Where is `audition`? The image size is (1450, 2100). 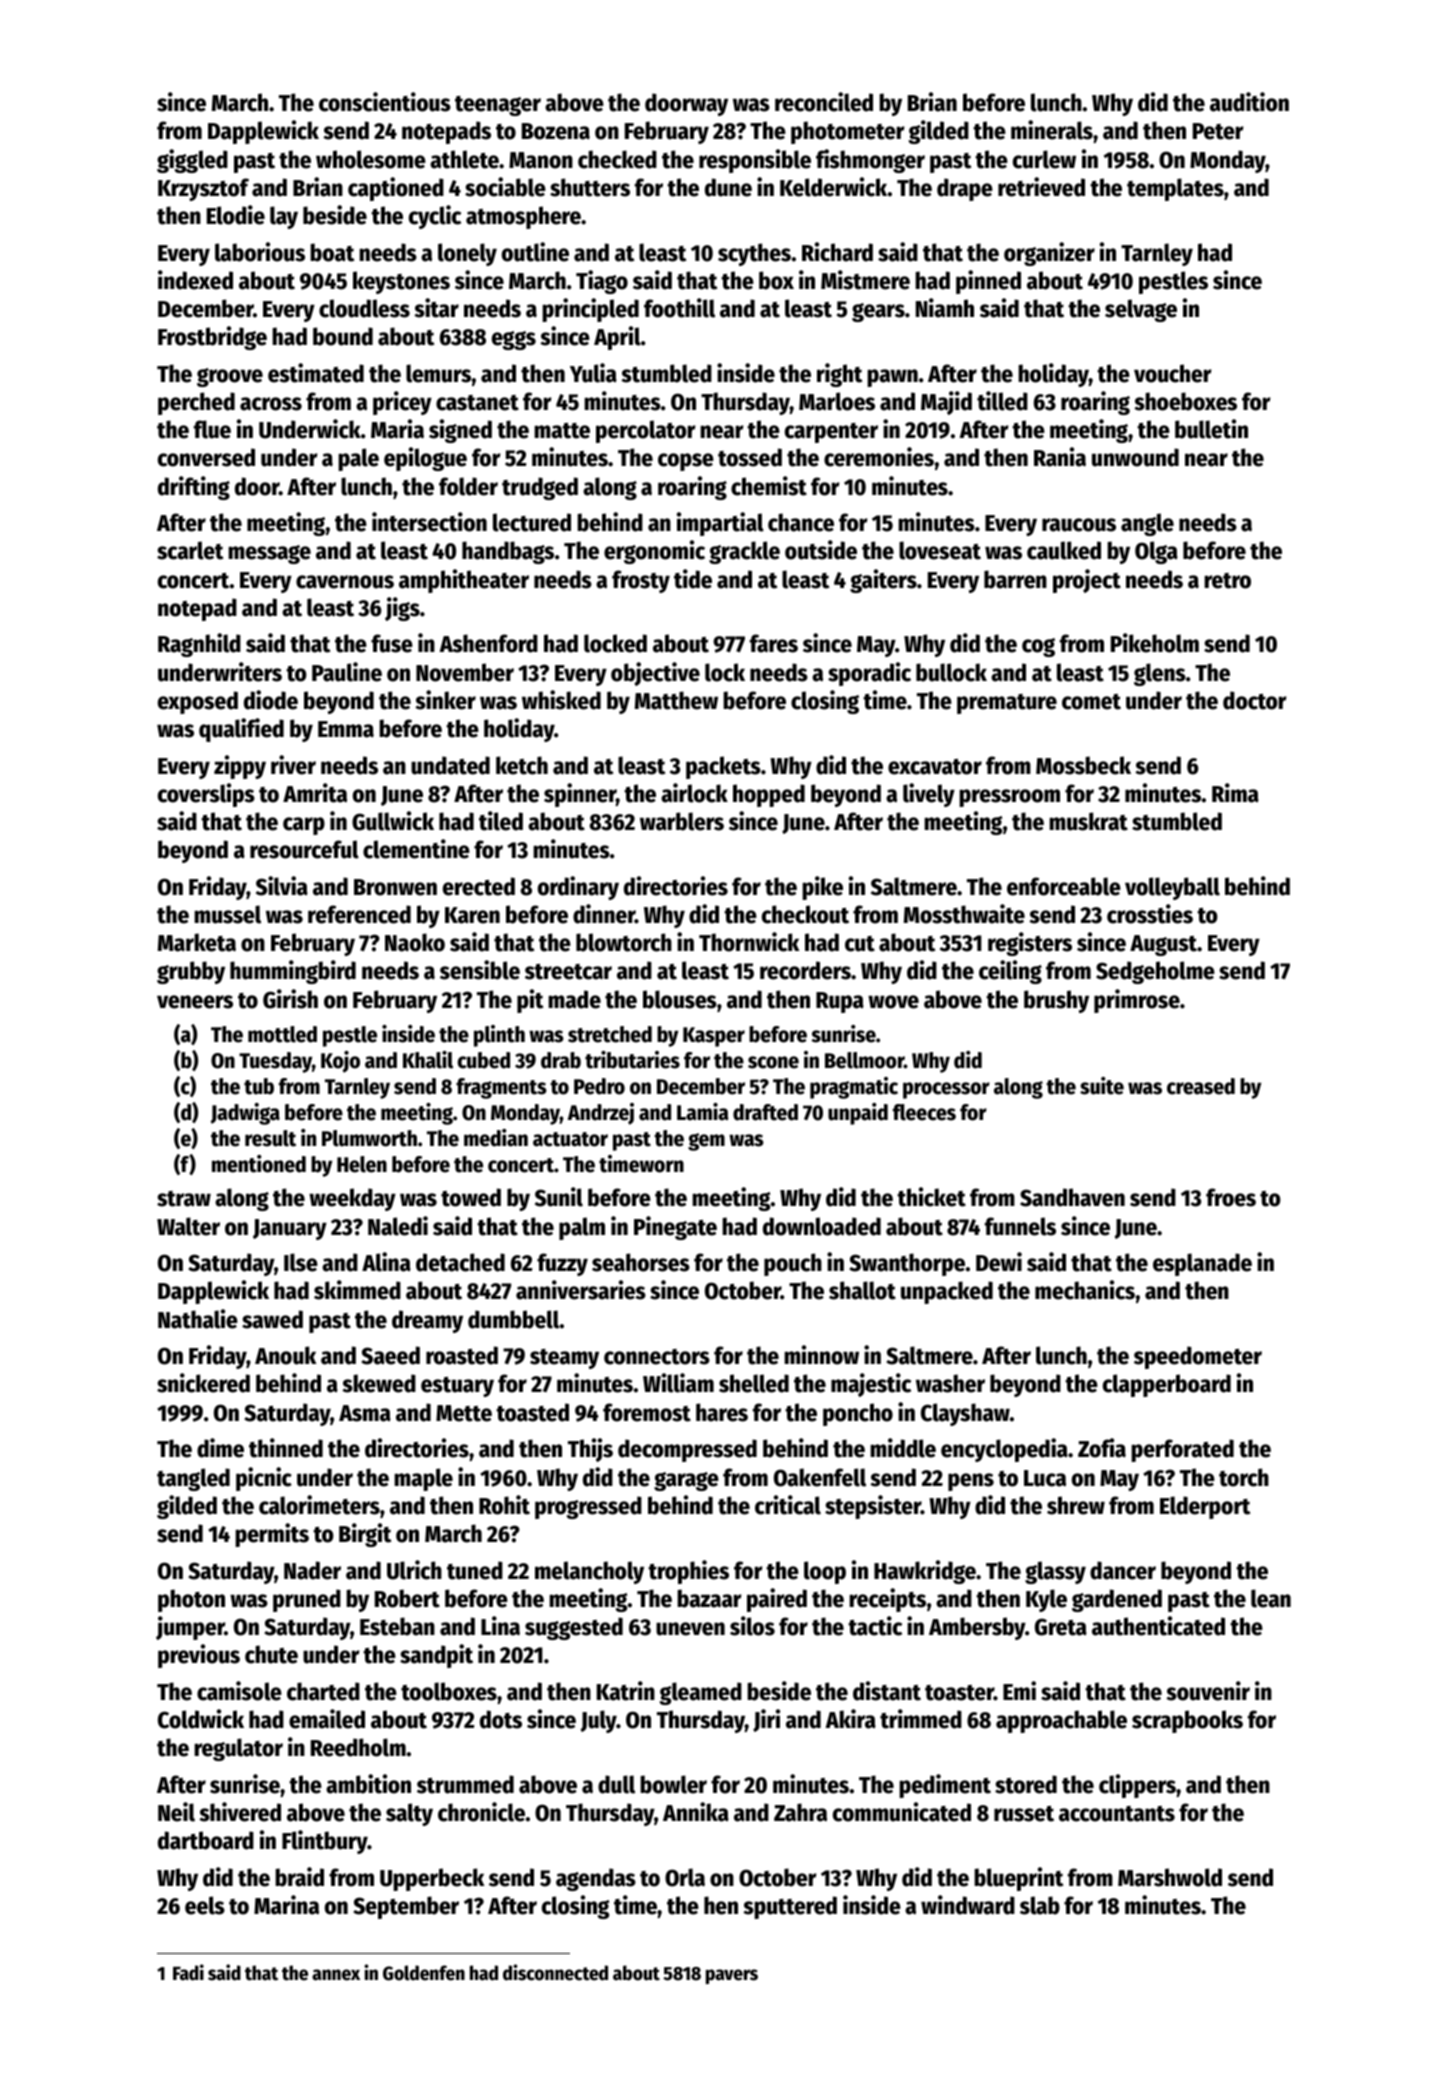 audition is located at coordinates (1249, 102).
